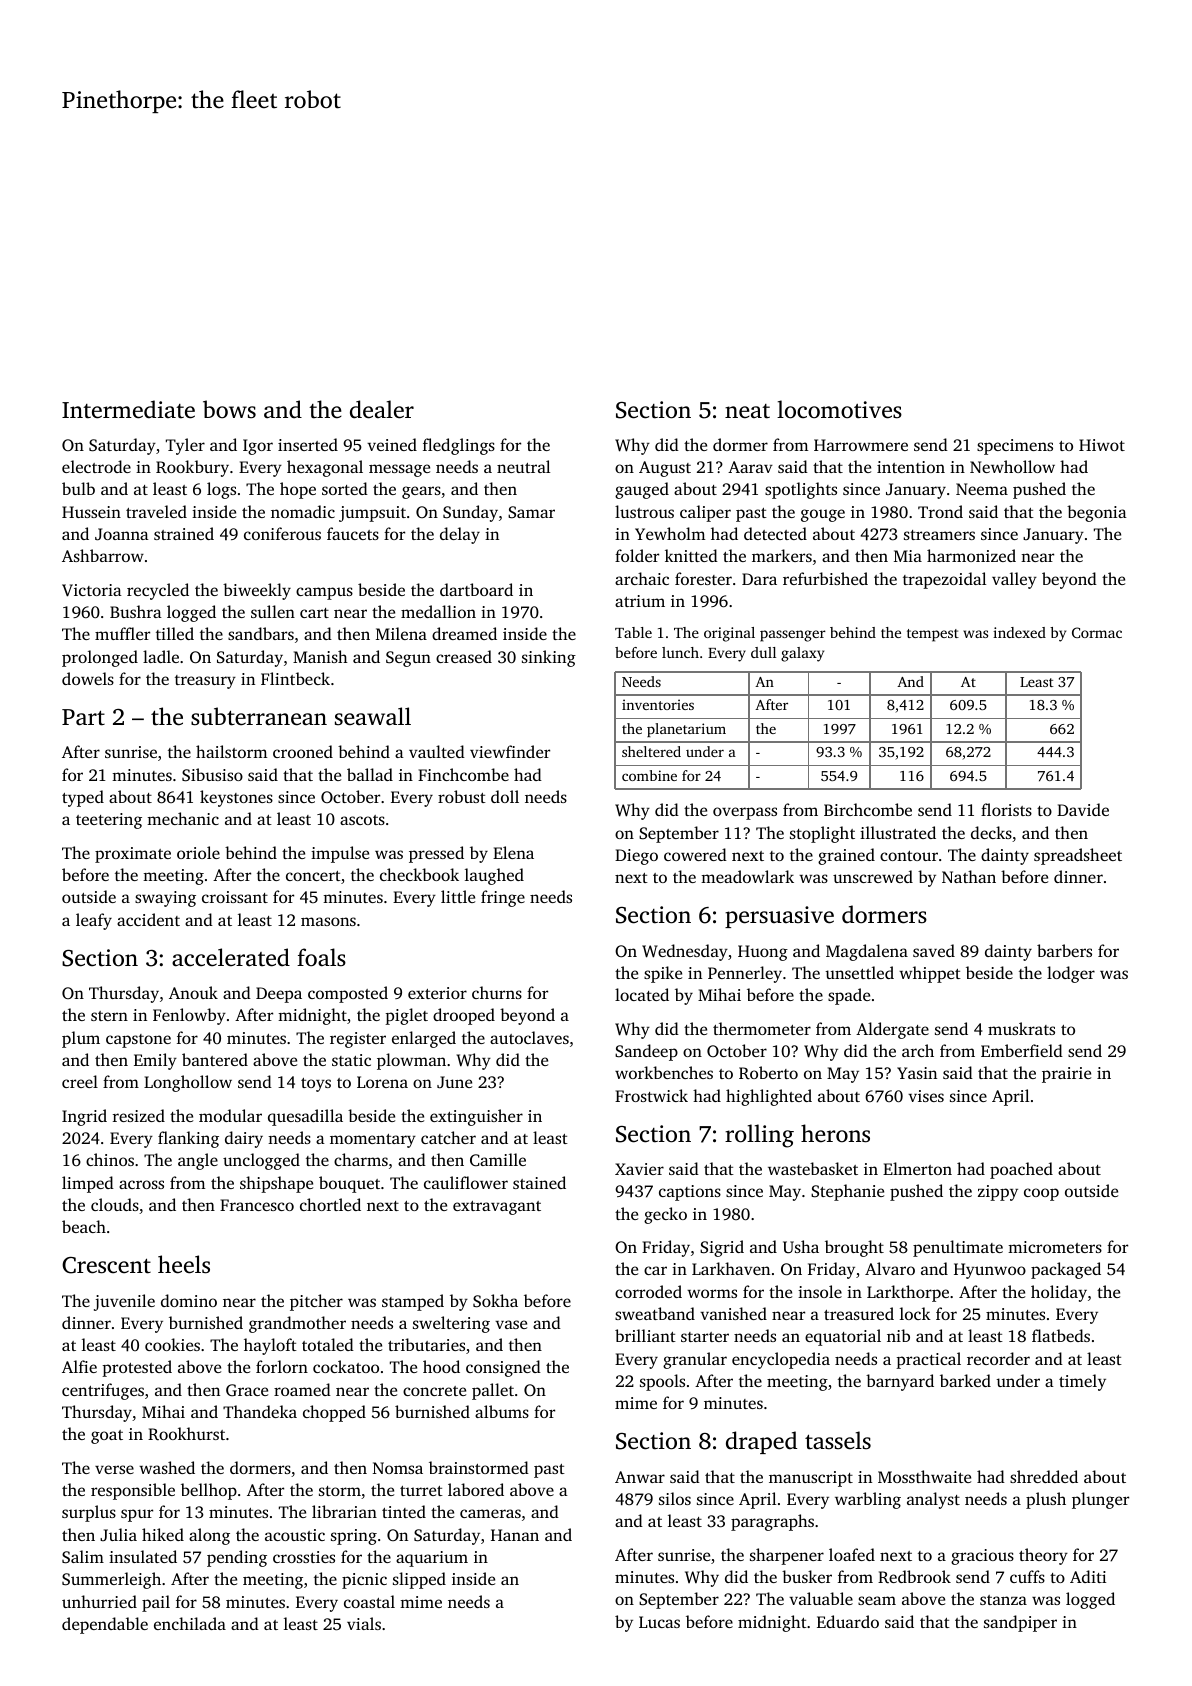  I want to click on slipped, so click(419, 1580).
